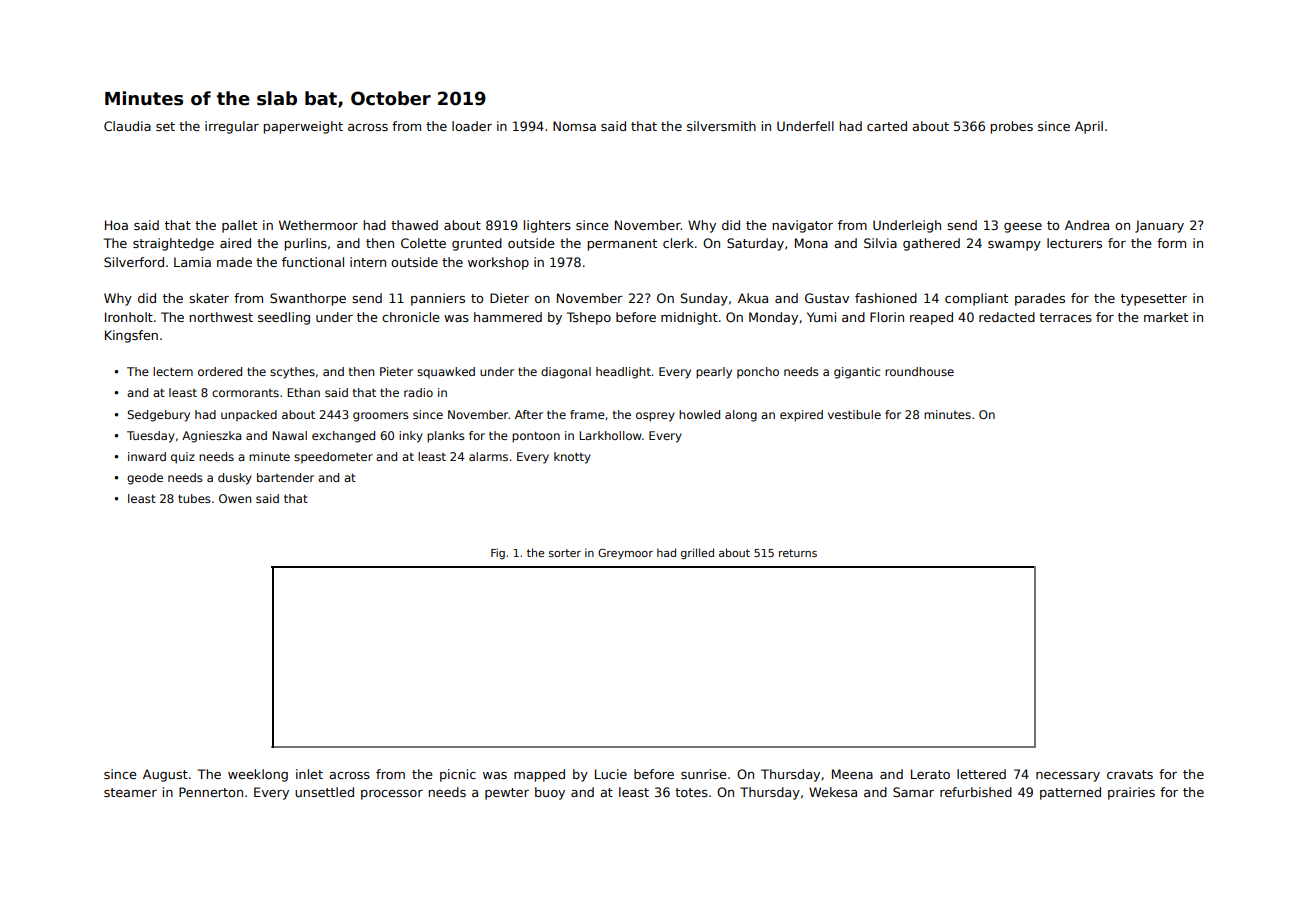  What do you see at coordinates (919, 371) in the screenshot?
I see `roundhouse` at bounding box center [919, 371].
